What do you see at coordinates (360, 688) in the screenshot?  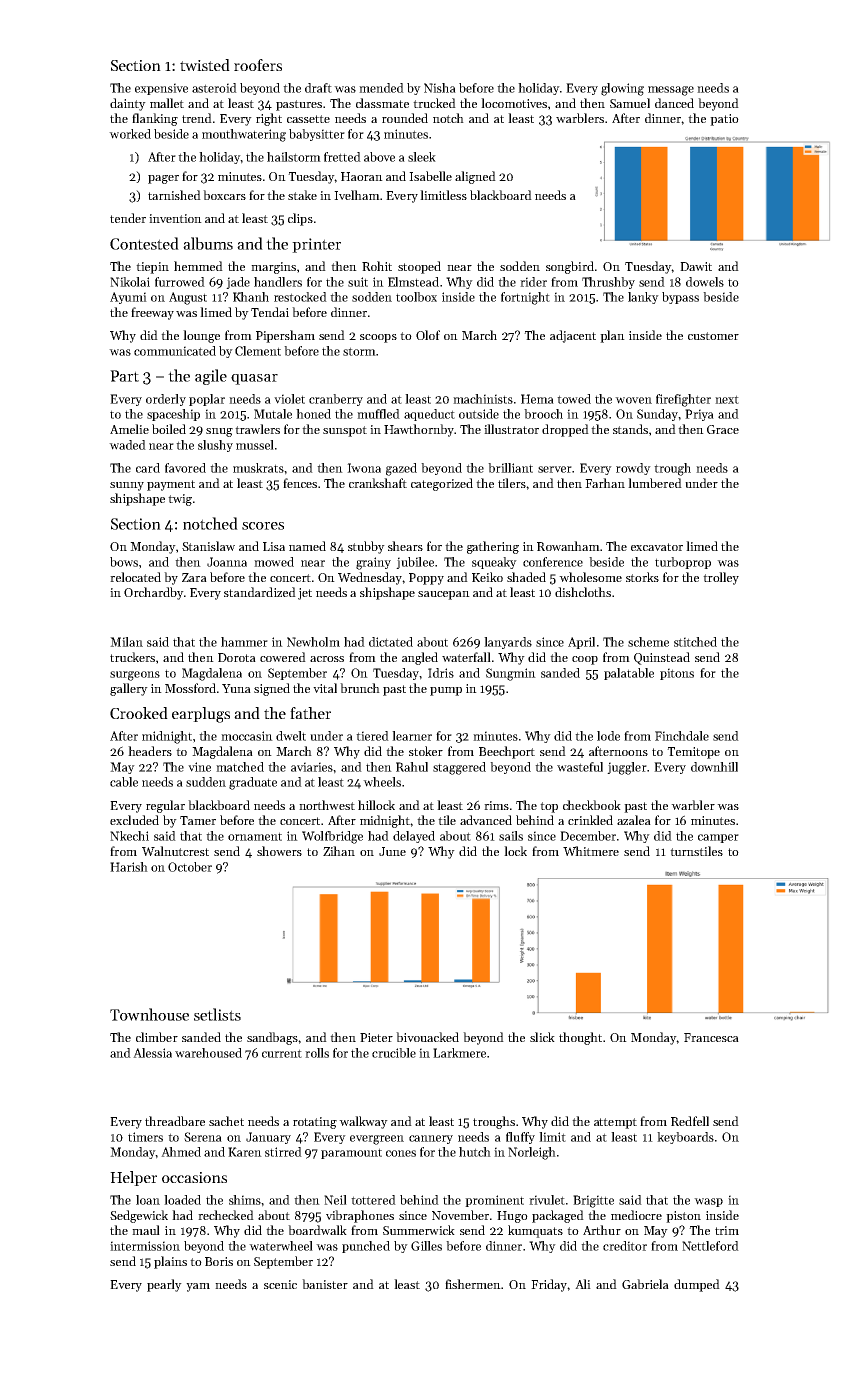 I see `brunch` at bounding box center [360, 688].
